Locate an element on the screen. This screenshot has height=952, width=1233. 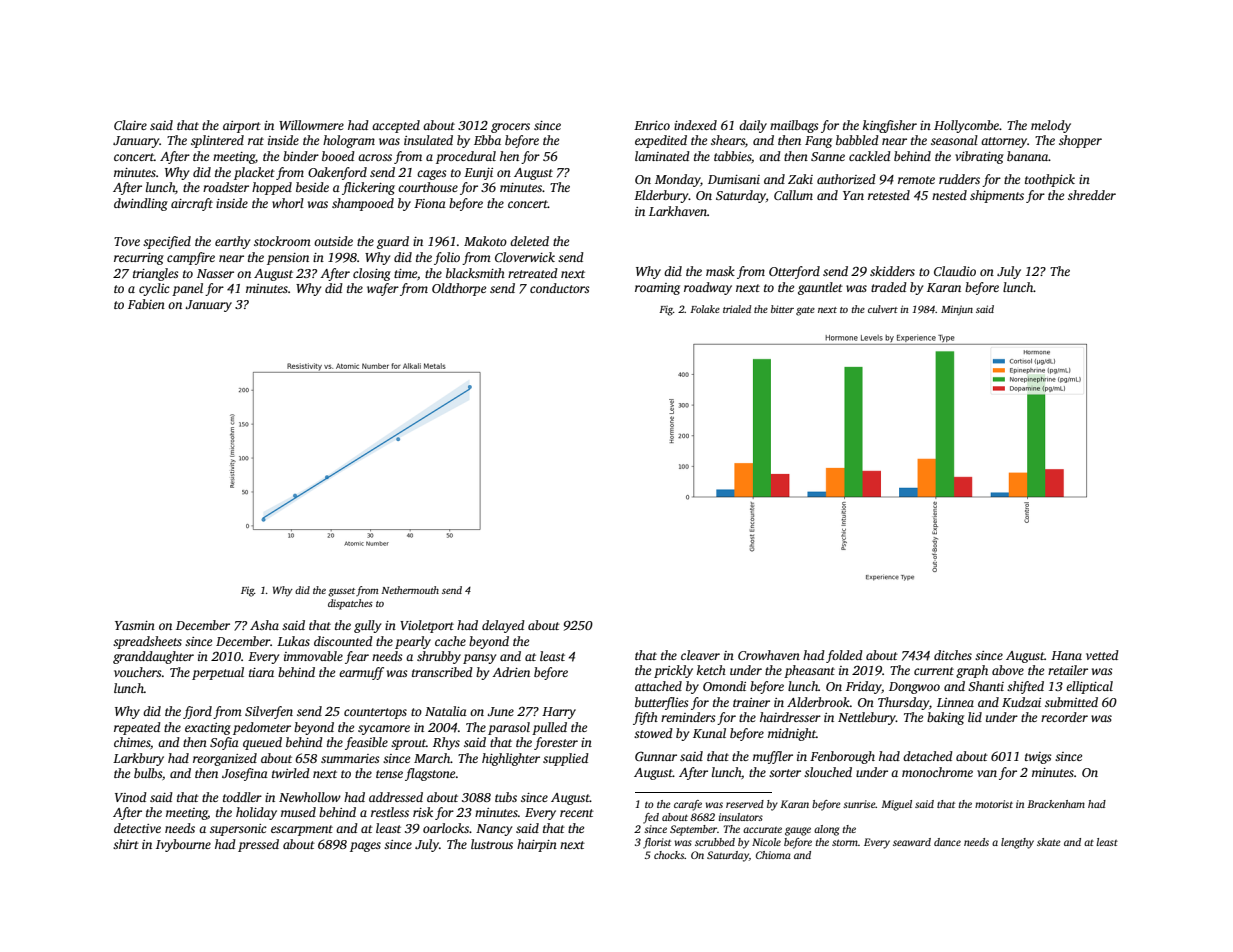
delayed is located at coordinates (503, 626).
